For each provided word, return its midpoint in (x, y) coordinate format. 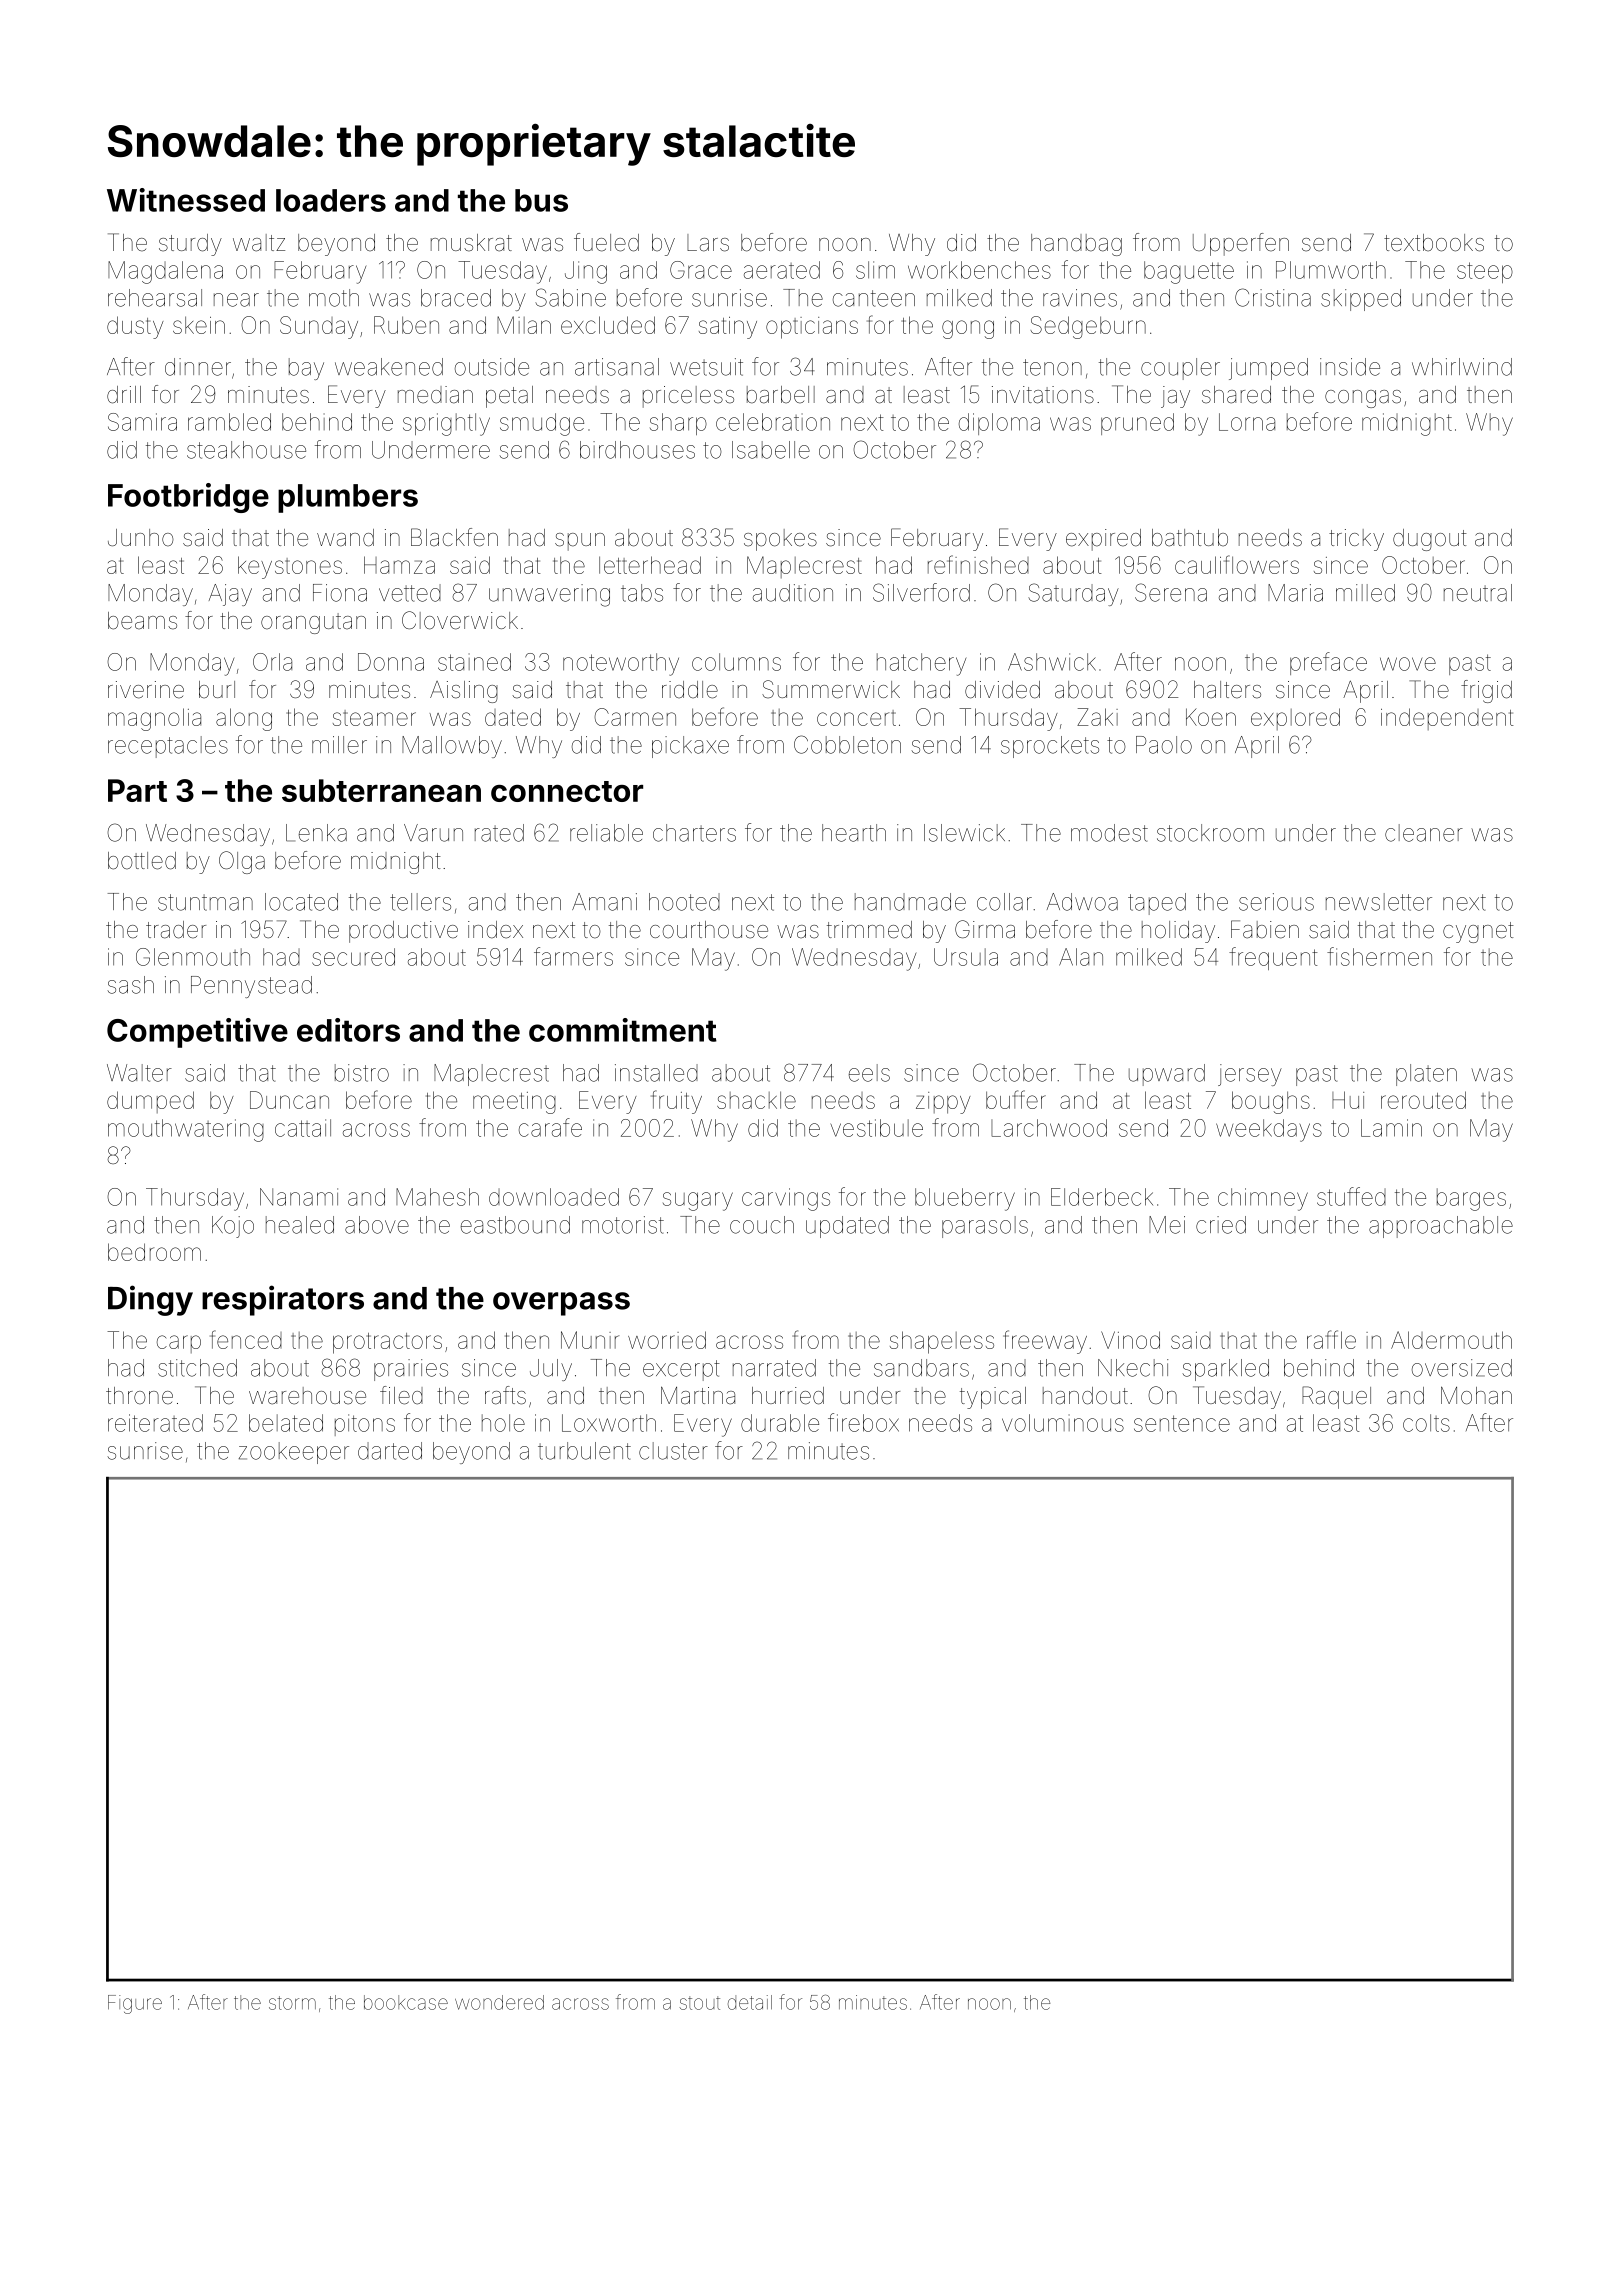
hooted (684, 902)
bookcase (406, 2002)
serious (1276, 902)
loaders (331, 200)
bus (541, 200)
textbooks (1434, 243)
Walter (139, 1073)
